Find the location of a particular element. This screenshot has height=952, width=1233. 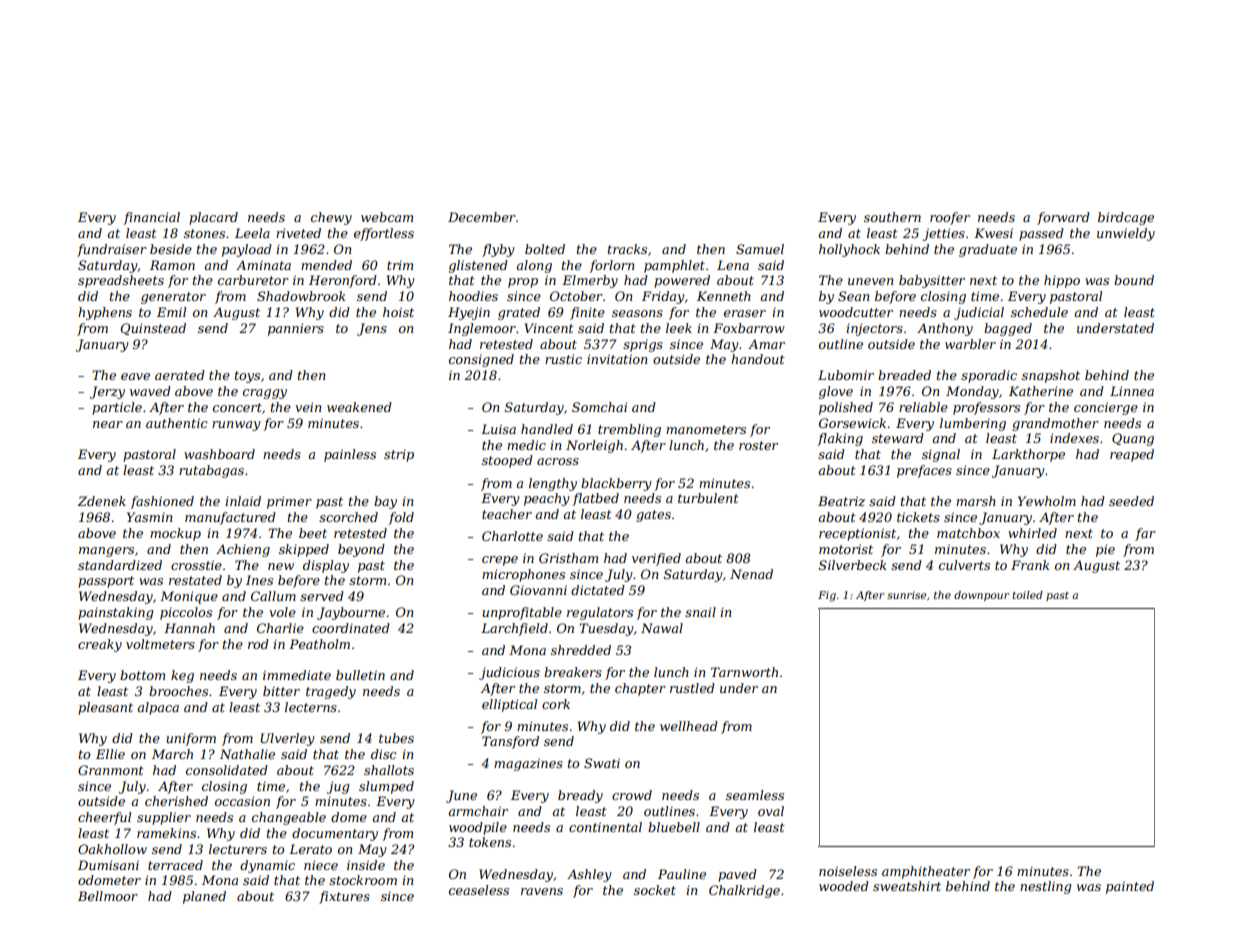

bluebell is located at coordinates (674, 827).
